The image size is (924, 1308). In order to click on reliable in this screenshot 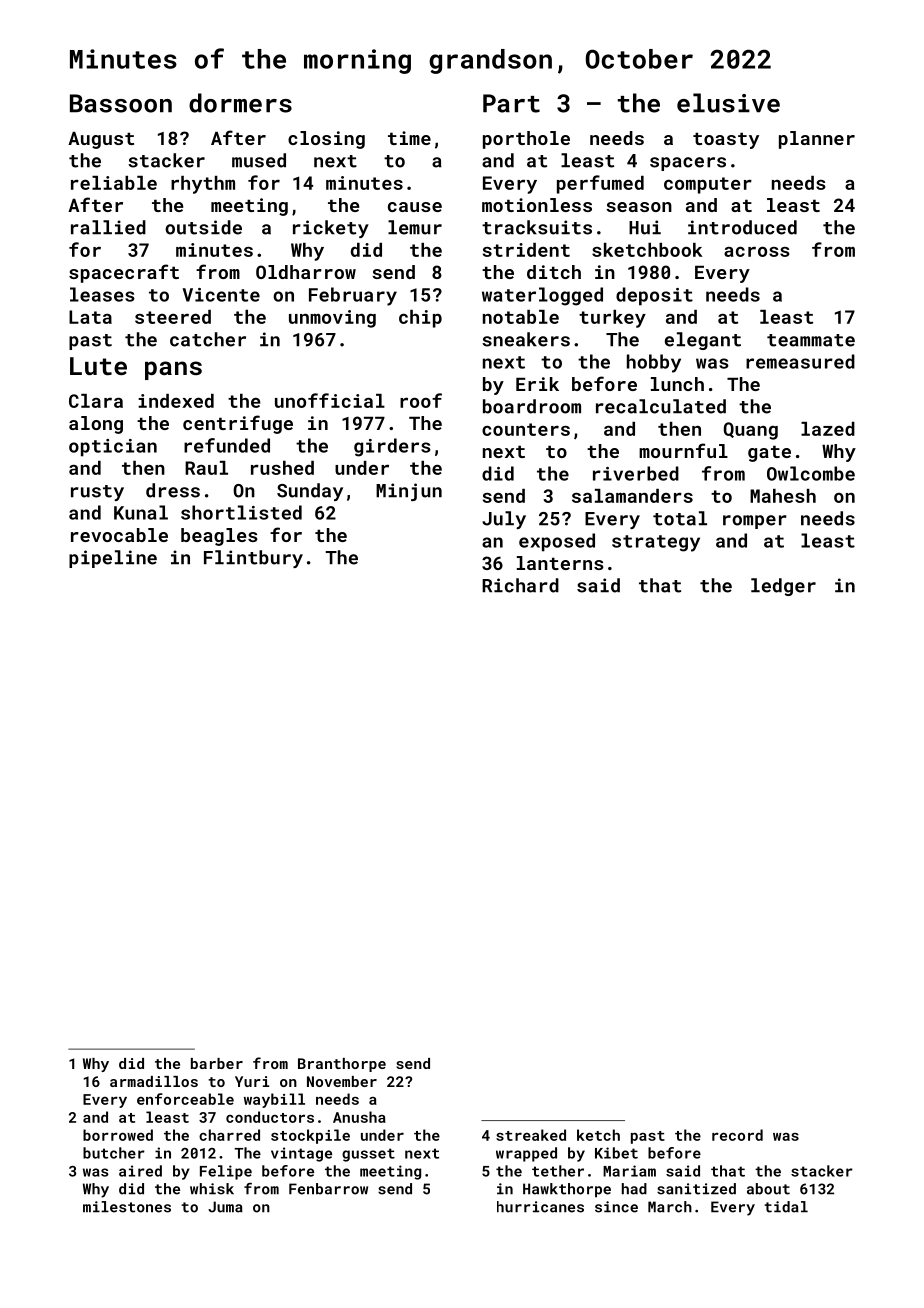, I will do `click(114, 183)`.
